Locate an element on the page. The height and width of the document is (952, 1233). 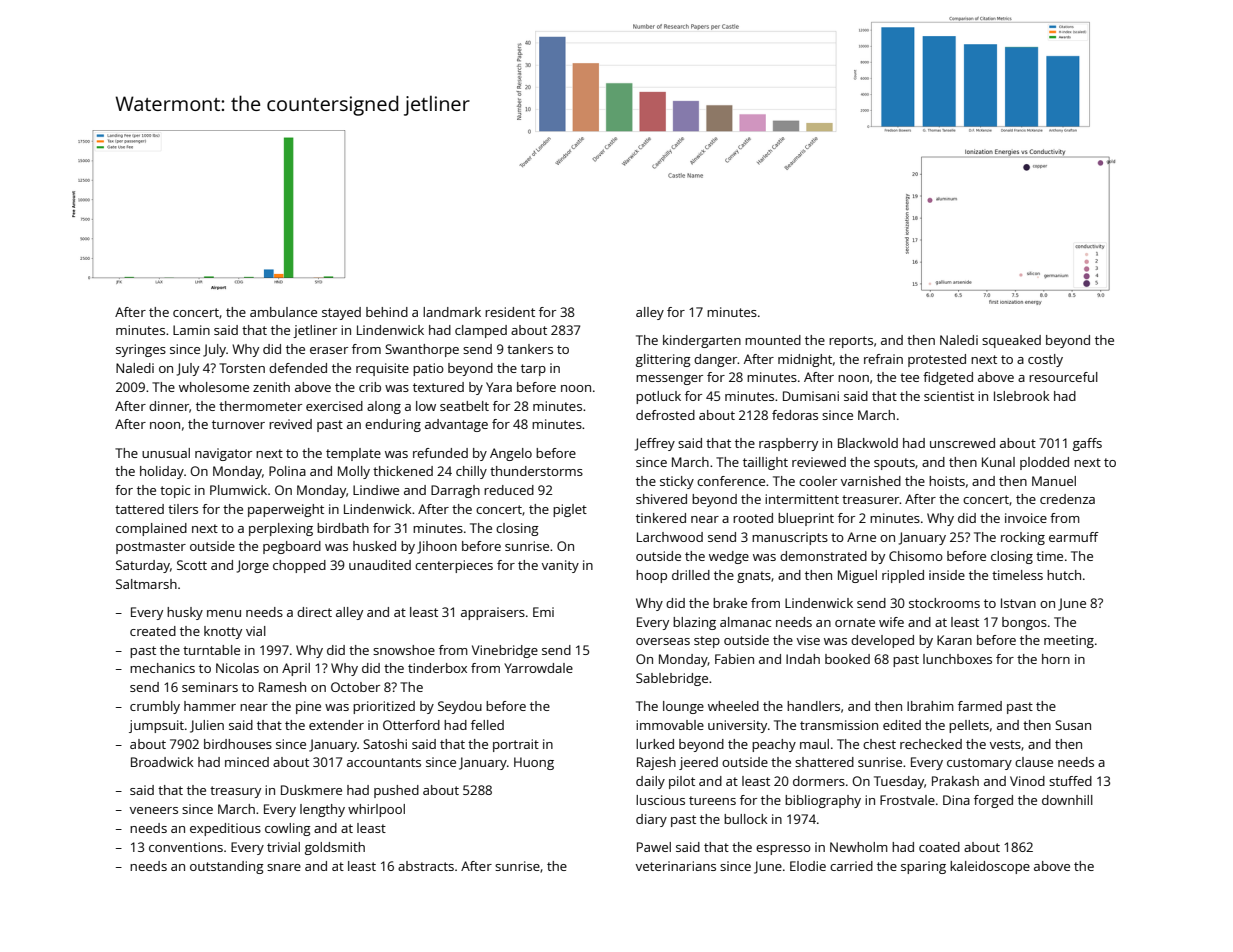
clamped is located at coordinates (481, 331).
